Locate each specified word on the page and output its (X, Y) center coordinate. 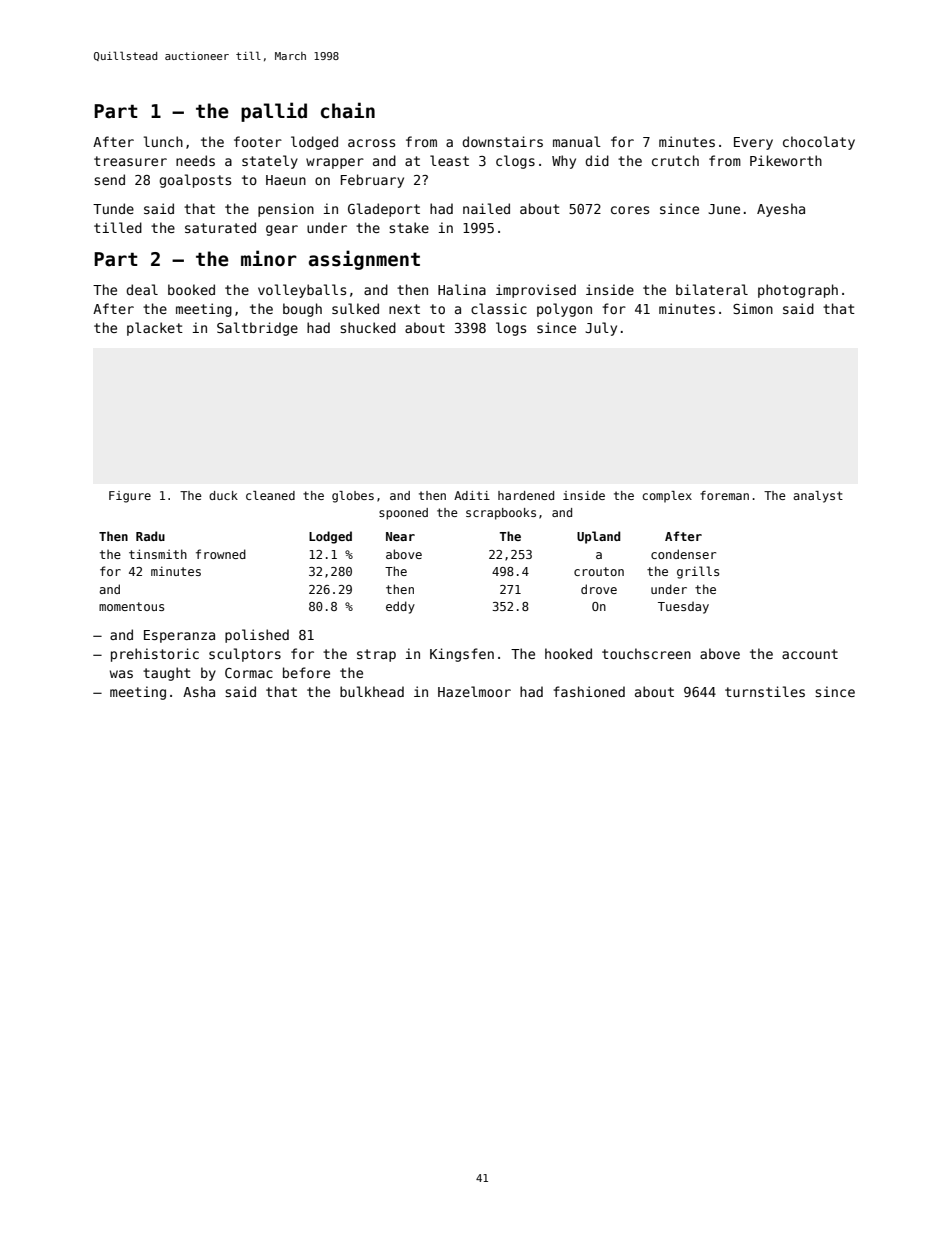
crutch (675, 160)
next (404, 309)
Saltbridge (257, 329)
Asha (199, 691)
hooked (568, 653)
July (601, 329)
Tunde (113, 208)
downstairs (502, 141)
